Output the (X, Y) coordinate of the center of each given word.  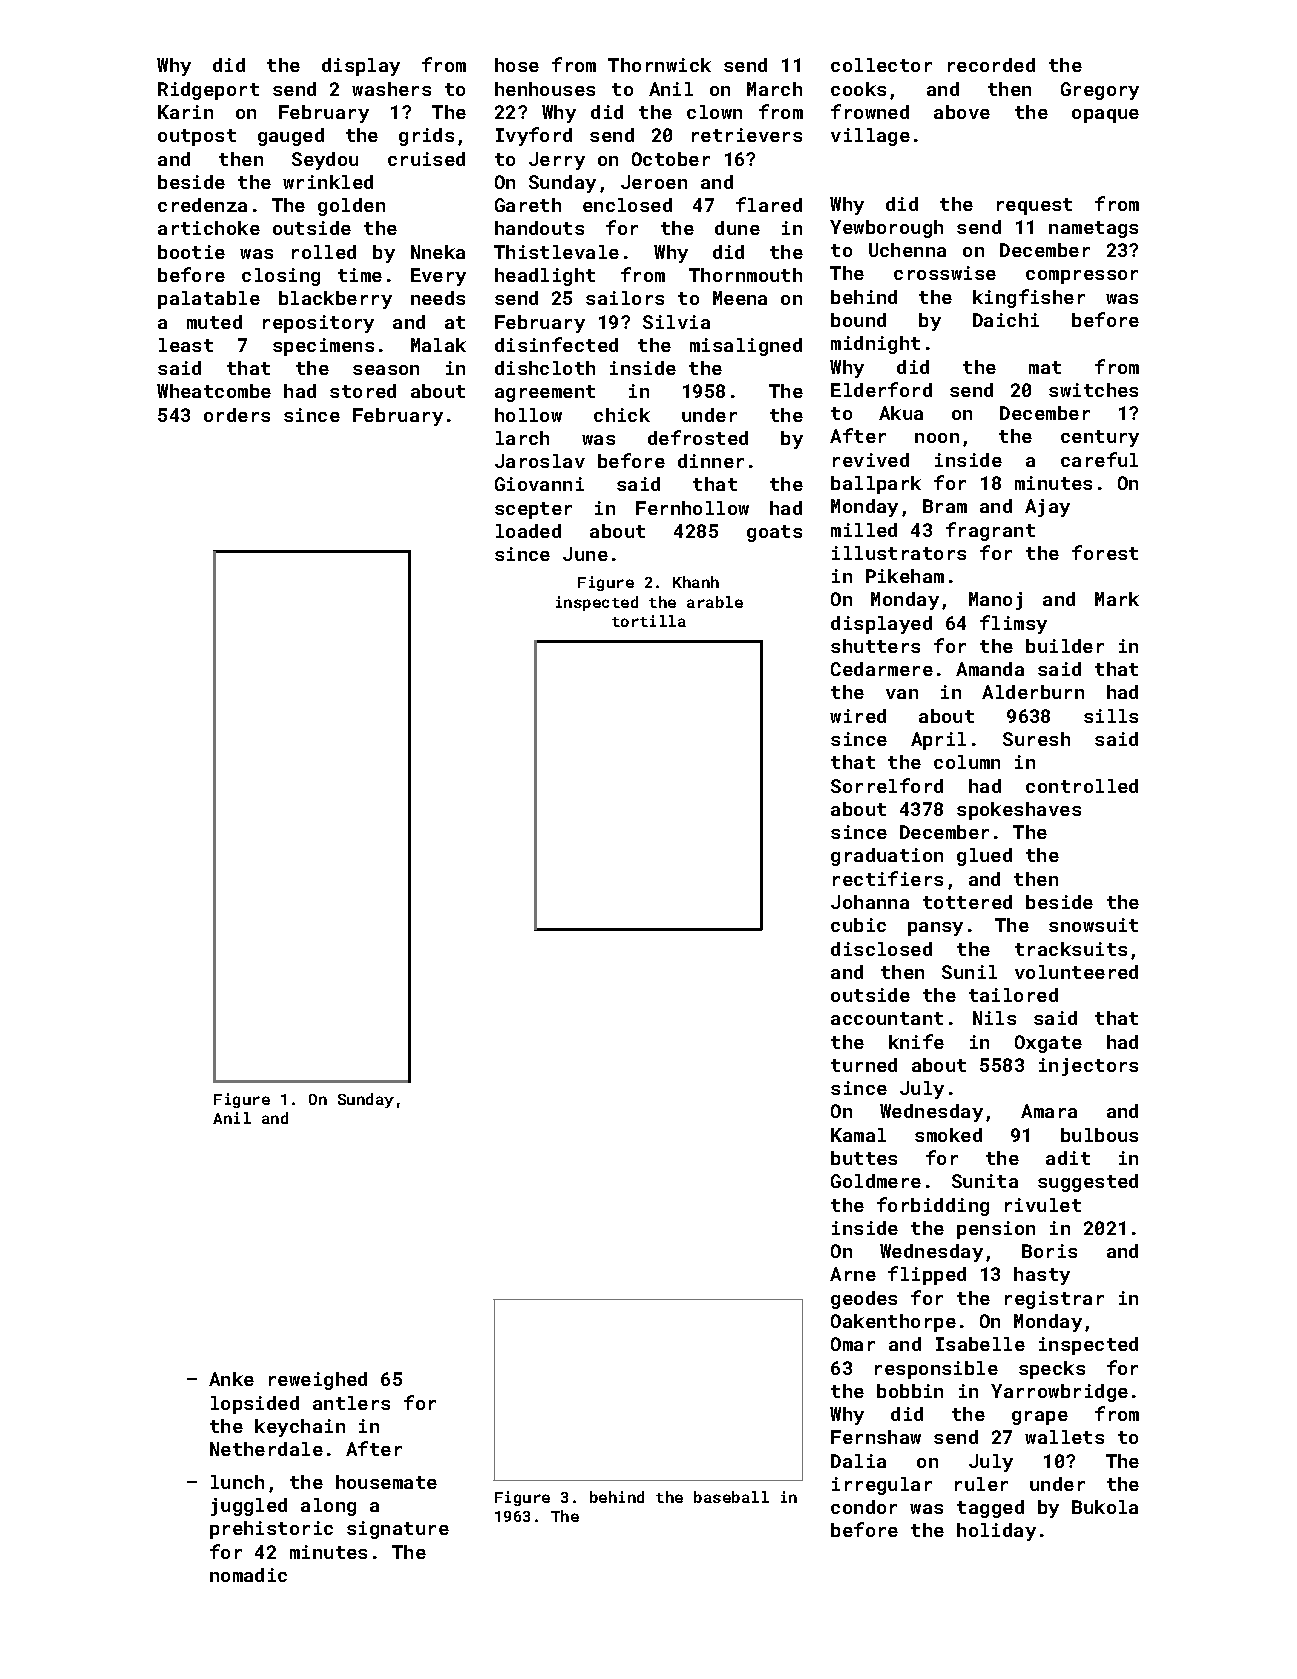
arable (715, 602)
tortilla (649, 621)
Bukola (1105, 1507)
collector (881, 65)
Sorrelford (887, 785)
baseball (731, 1497)
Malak (438, 345)
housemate (386, 1482)
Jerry (557, 161)
